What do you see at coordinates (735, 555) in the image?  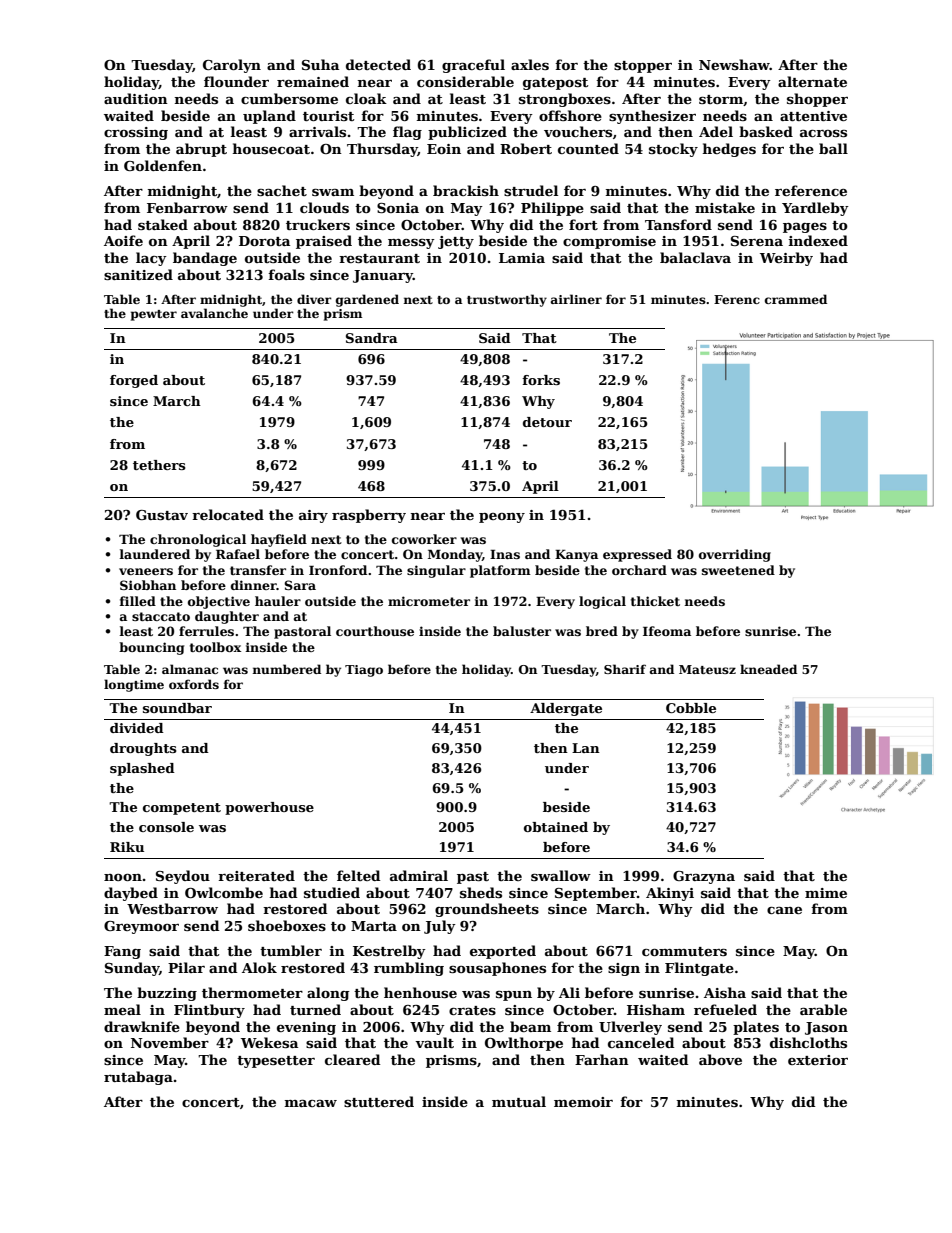 I see `overriding` at bounding box center [735, 555].
